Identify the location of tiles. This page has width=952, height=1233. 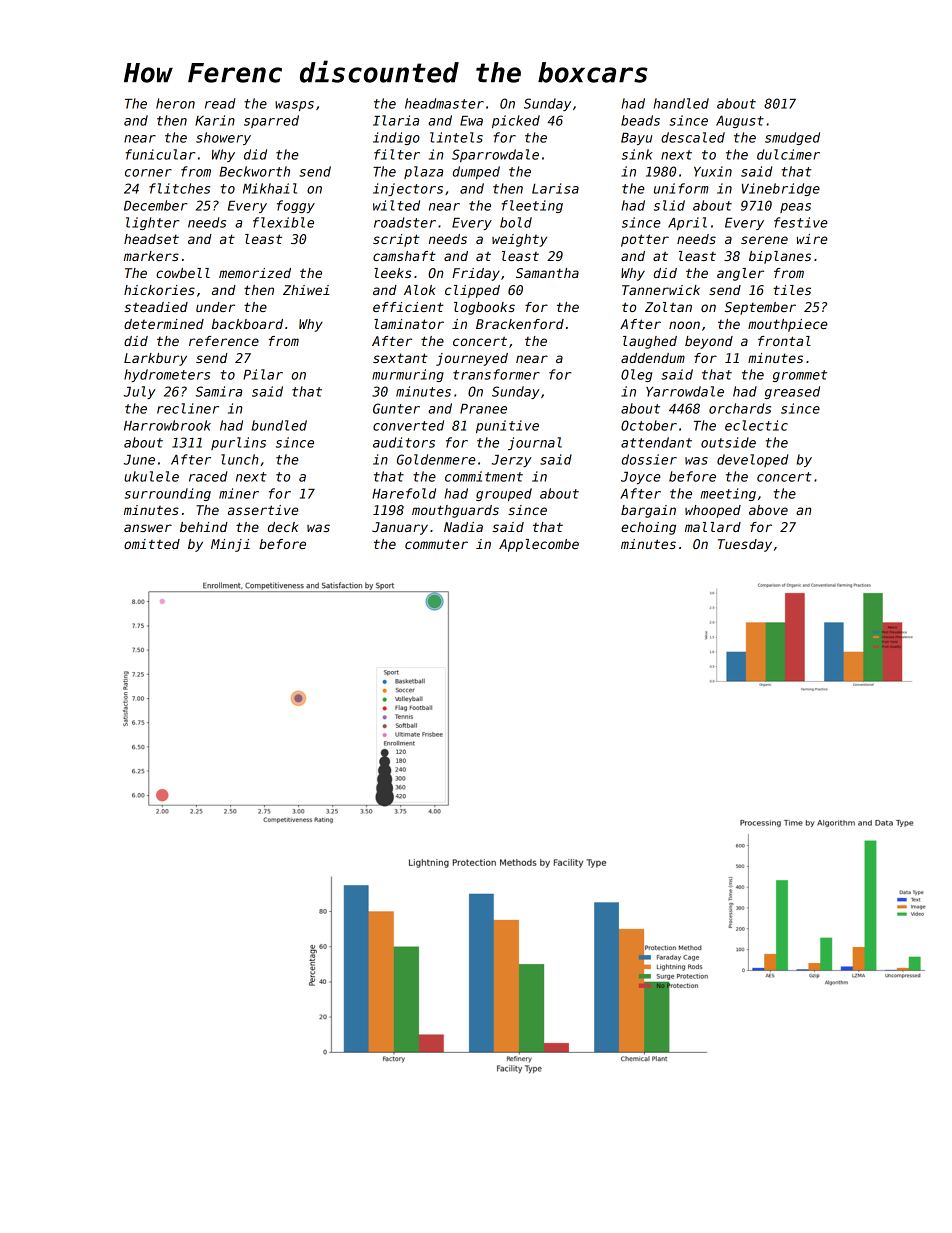
(792, 290).
